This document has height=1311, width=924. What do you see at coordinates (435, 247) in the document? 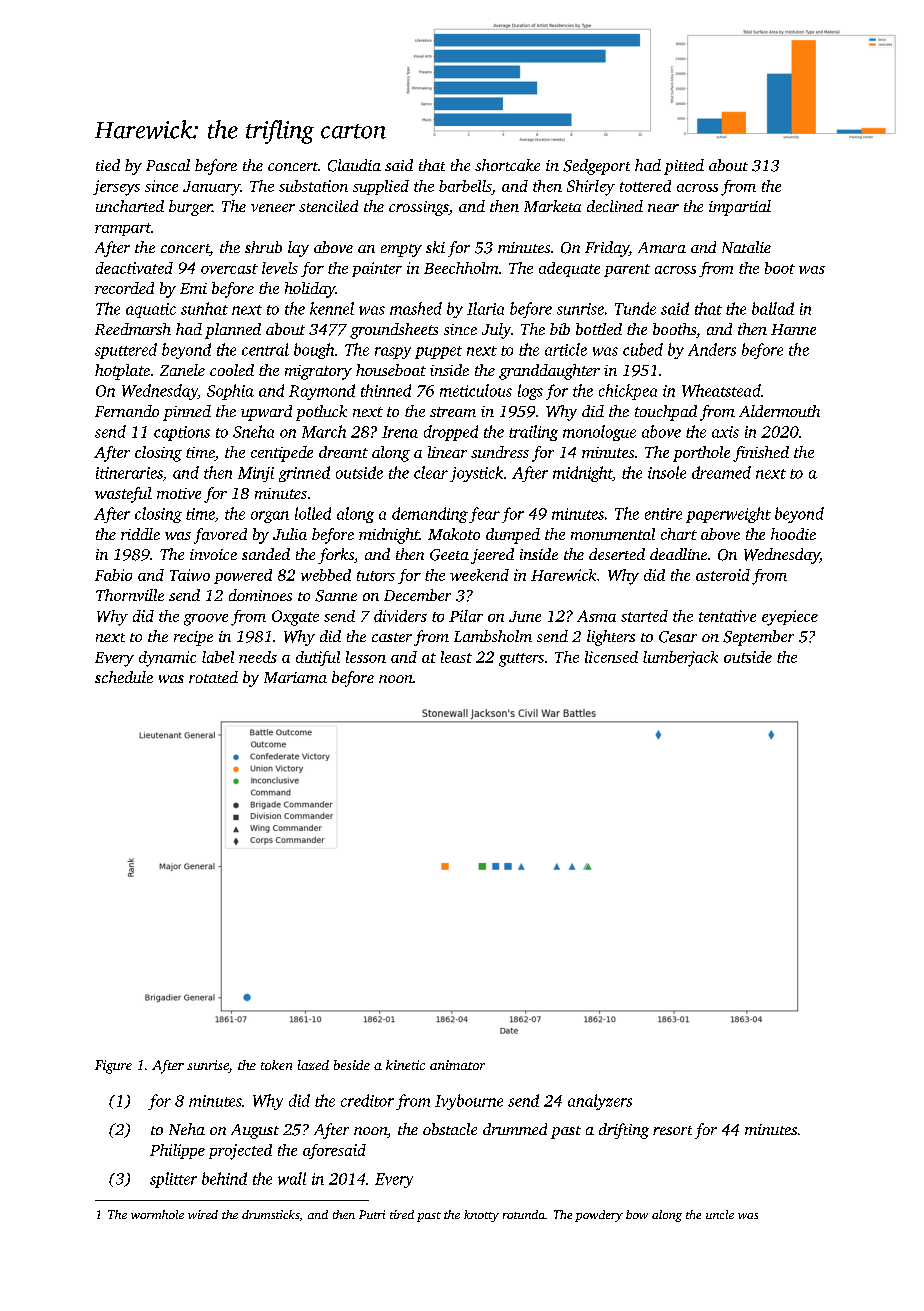
I see `ski` at bounding box center [435, 247].
